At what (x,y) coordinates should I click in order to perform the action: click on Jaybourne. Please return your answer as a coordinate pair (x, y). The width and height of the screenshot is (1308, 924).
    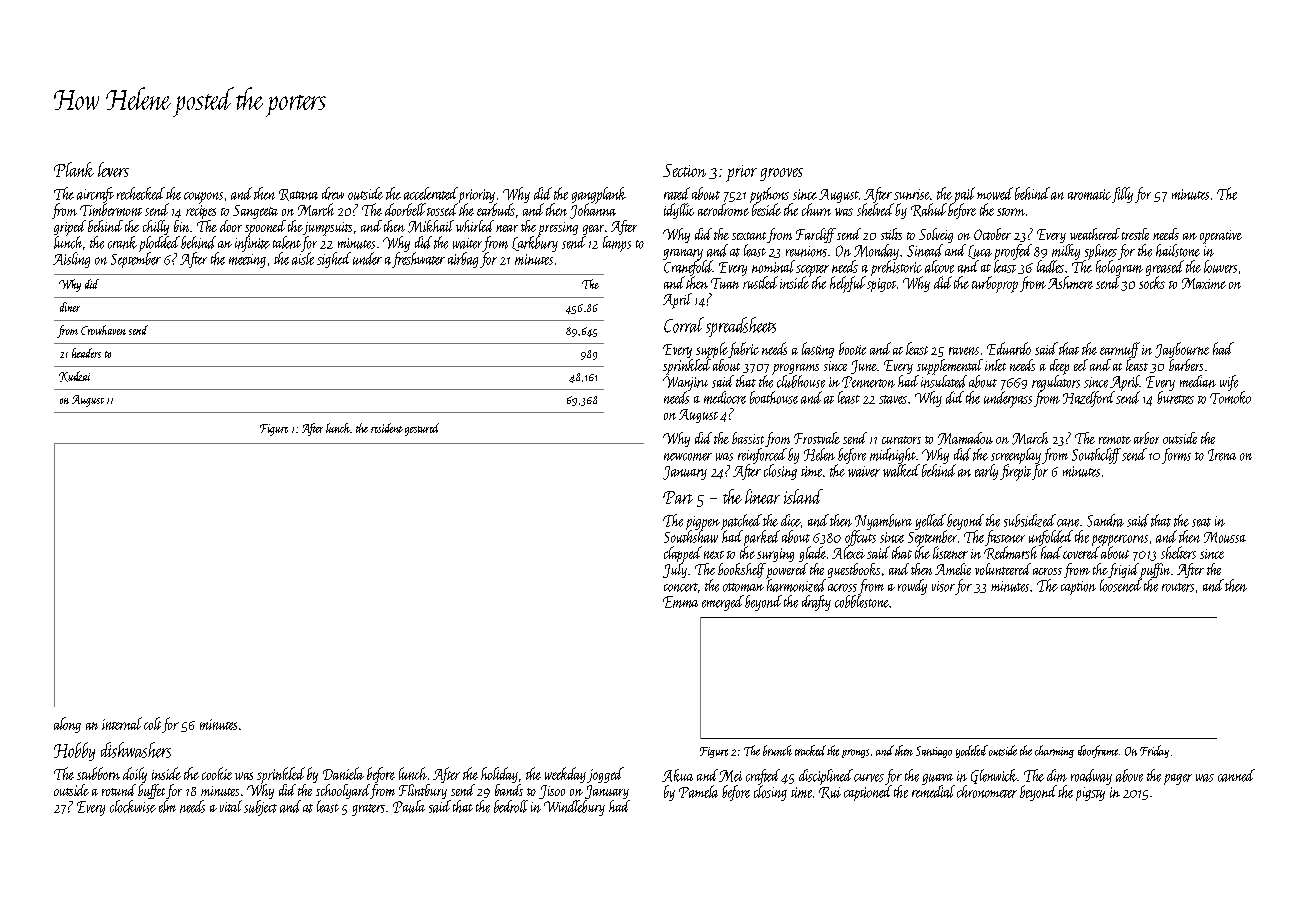
    Looking at the image, I should click on (1182, 350).
